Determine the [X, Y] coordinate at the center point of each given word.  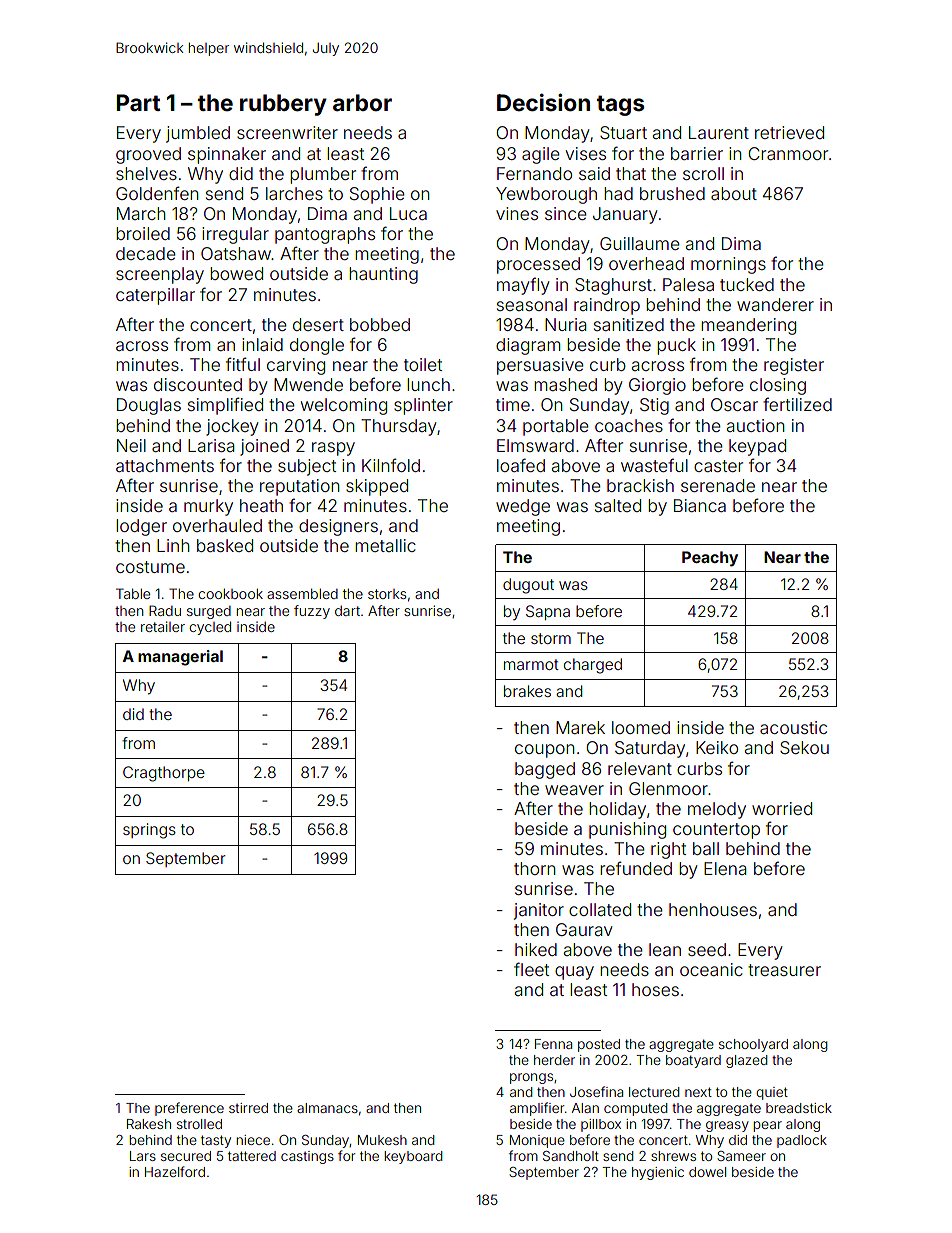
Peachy [710, 559]
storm [551, 638]
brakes [527, 691]
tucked [747, 284]
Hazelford [175, 1171]
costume [150, 567]
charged [593, 666]
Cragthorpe [164, 774]
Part [138, 103]
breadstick [799, 1108]
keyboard [413, 1157]
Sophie [377, 195]
